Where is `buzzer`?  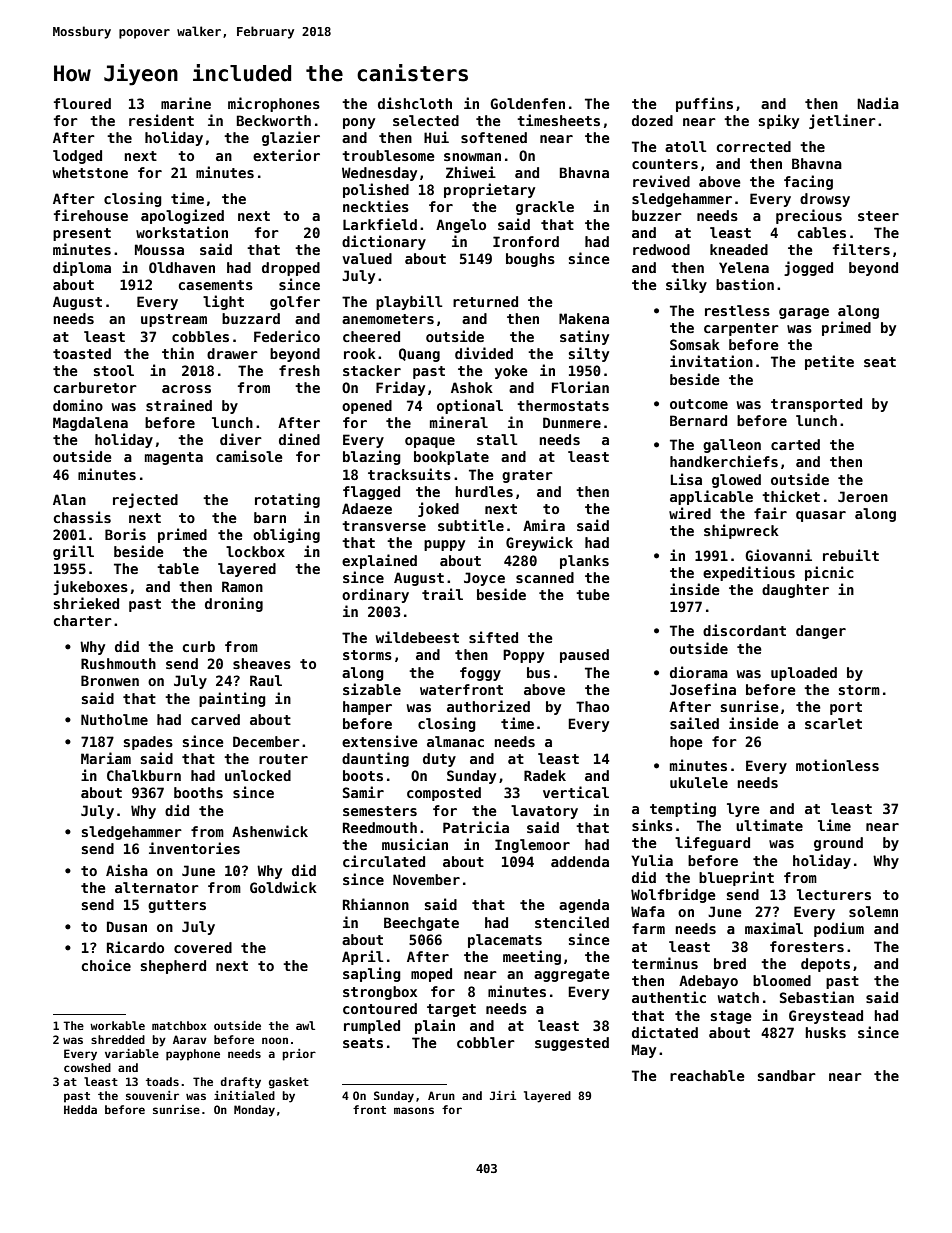
buzzer is located at coordinates (657, 215).
